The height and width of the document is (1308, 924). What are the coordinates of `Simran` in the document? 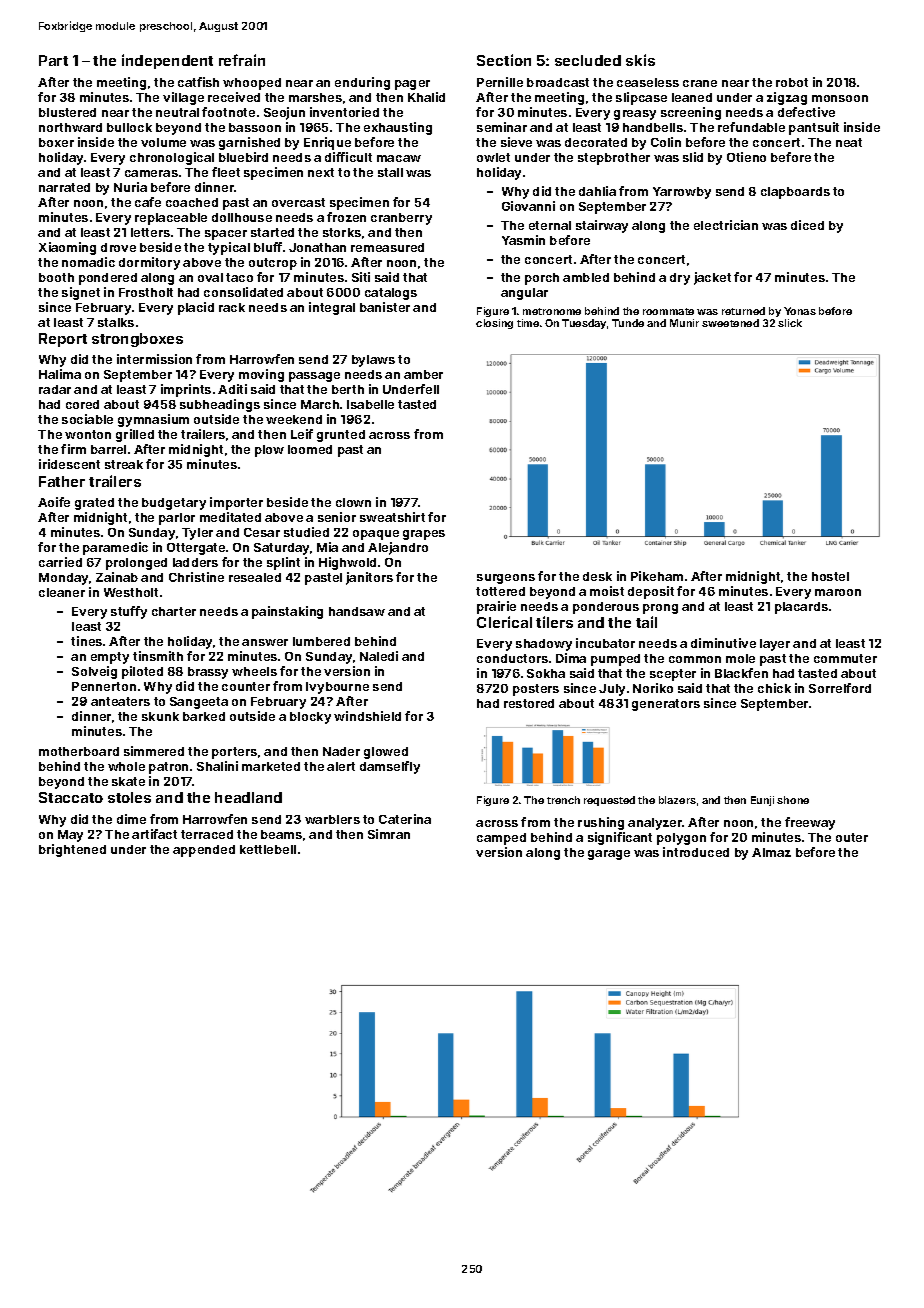 It's located at (389, 834).
